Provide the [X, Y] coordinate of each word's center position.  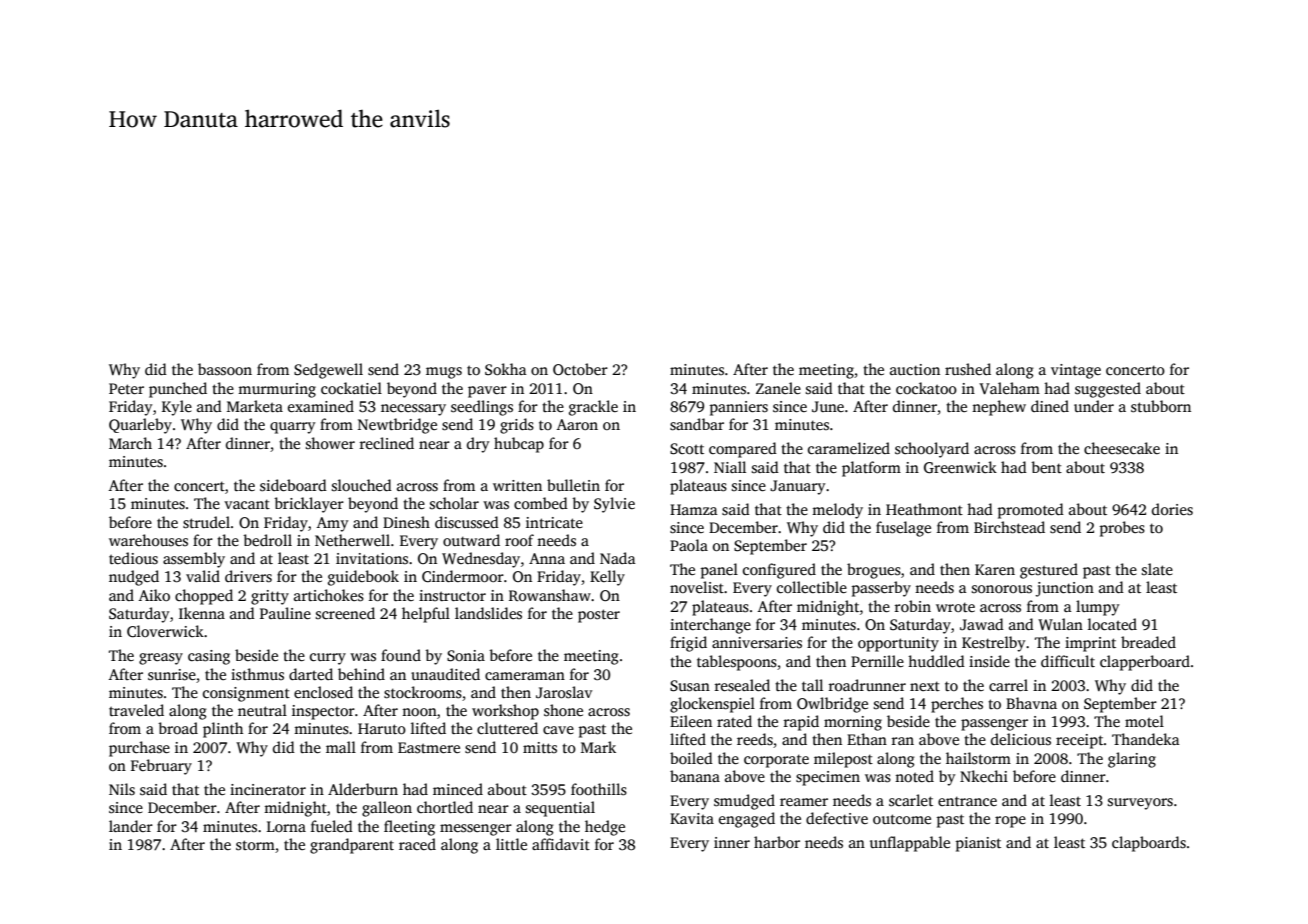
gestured [1049, 571]
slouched [362, 485]
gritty [270, 597]
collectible [812, 587]
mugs [444, 373]
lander [131, 826]
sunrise [172, 675]
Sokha [506, 369]
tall [812, 685]
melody [837, 511]
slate [1157, 569]
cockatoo [926, 388]
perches [957, 705]
